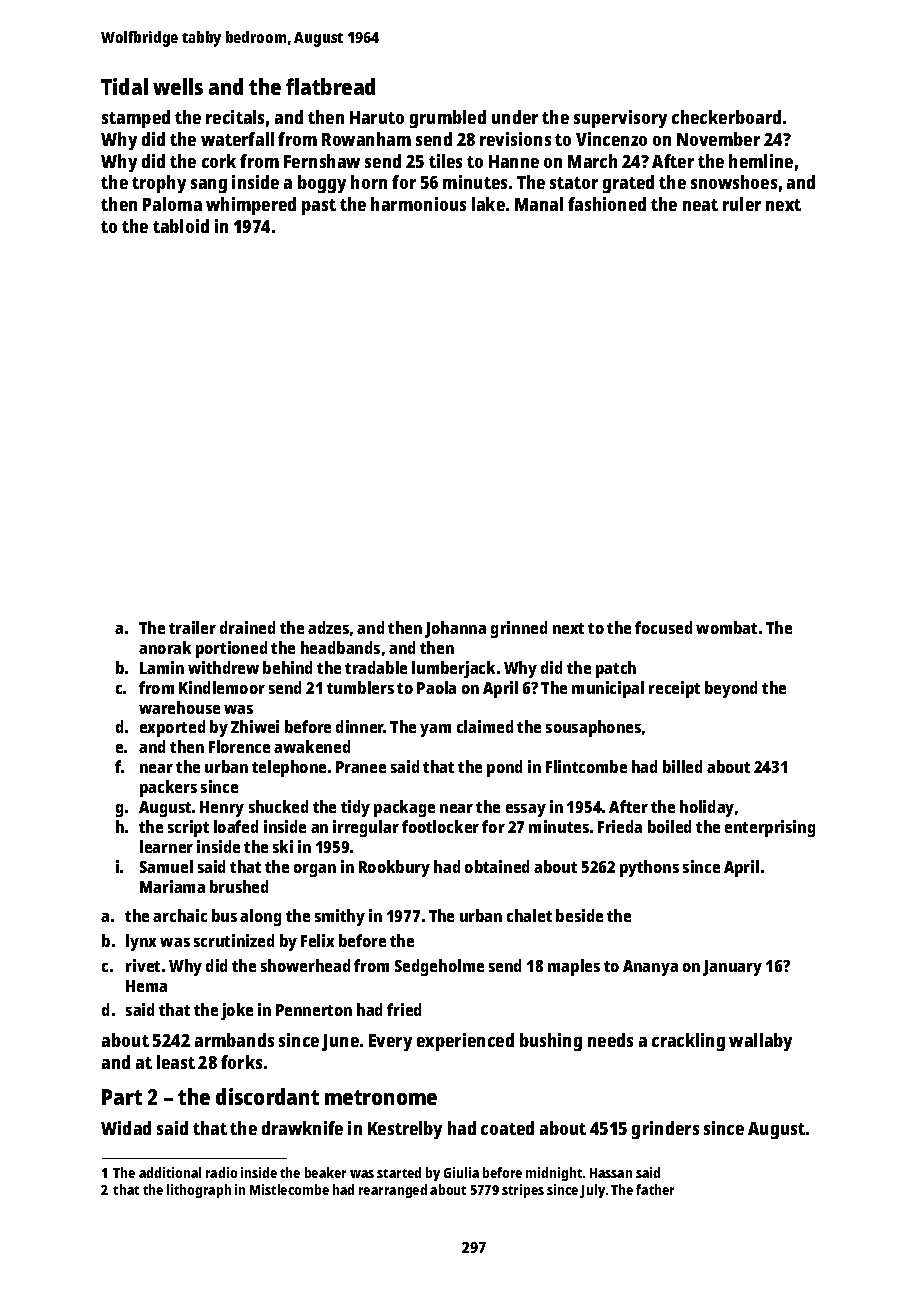  What do you see at coordinates (731, 689) in the screenshot?
I see `beyond` at bounding box center [731, 689].
